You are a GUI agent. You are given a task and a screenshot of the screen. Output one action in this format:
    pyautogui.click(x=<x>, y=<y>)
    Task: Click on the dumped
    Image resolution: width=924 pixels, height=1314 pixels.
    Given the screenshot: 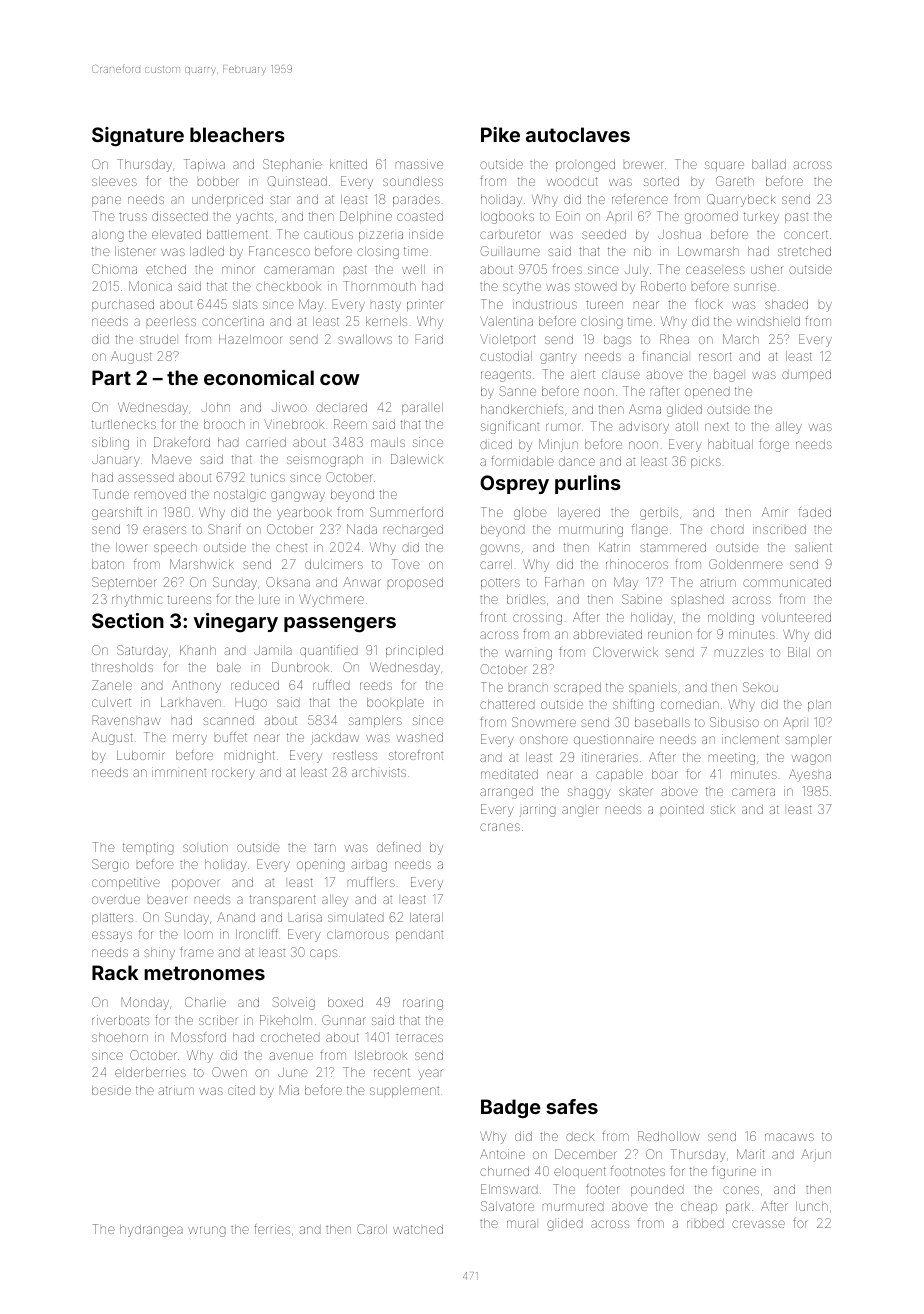 What is the action you would take?
    pyautogui.click(x=806, y=375)
